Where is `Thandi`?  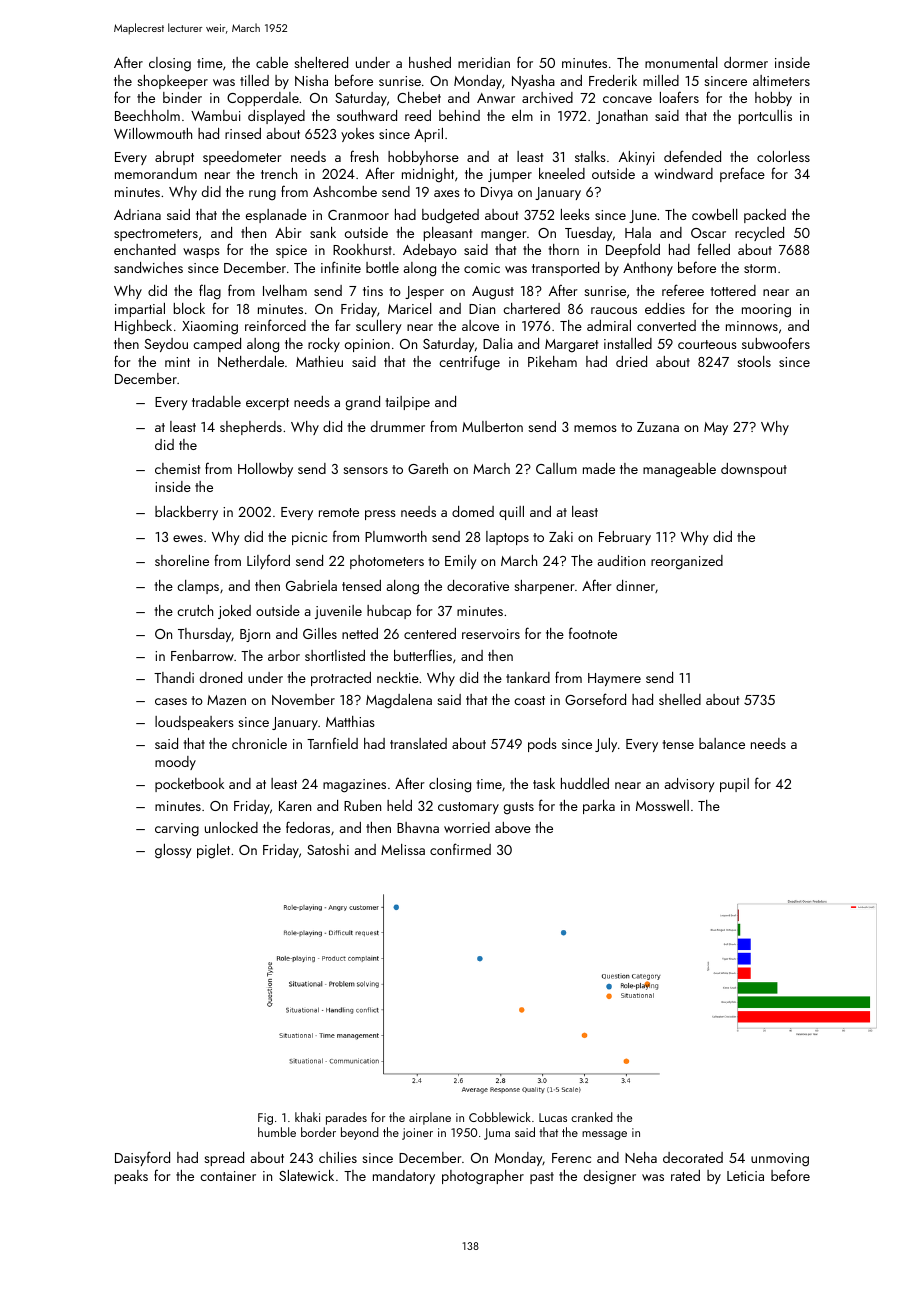
Thandi is located at coordinates (174, 677).
